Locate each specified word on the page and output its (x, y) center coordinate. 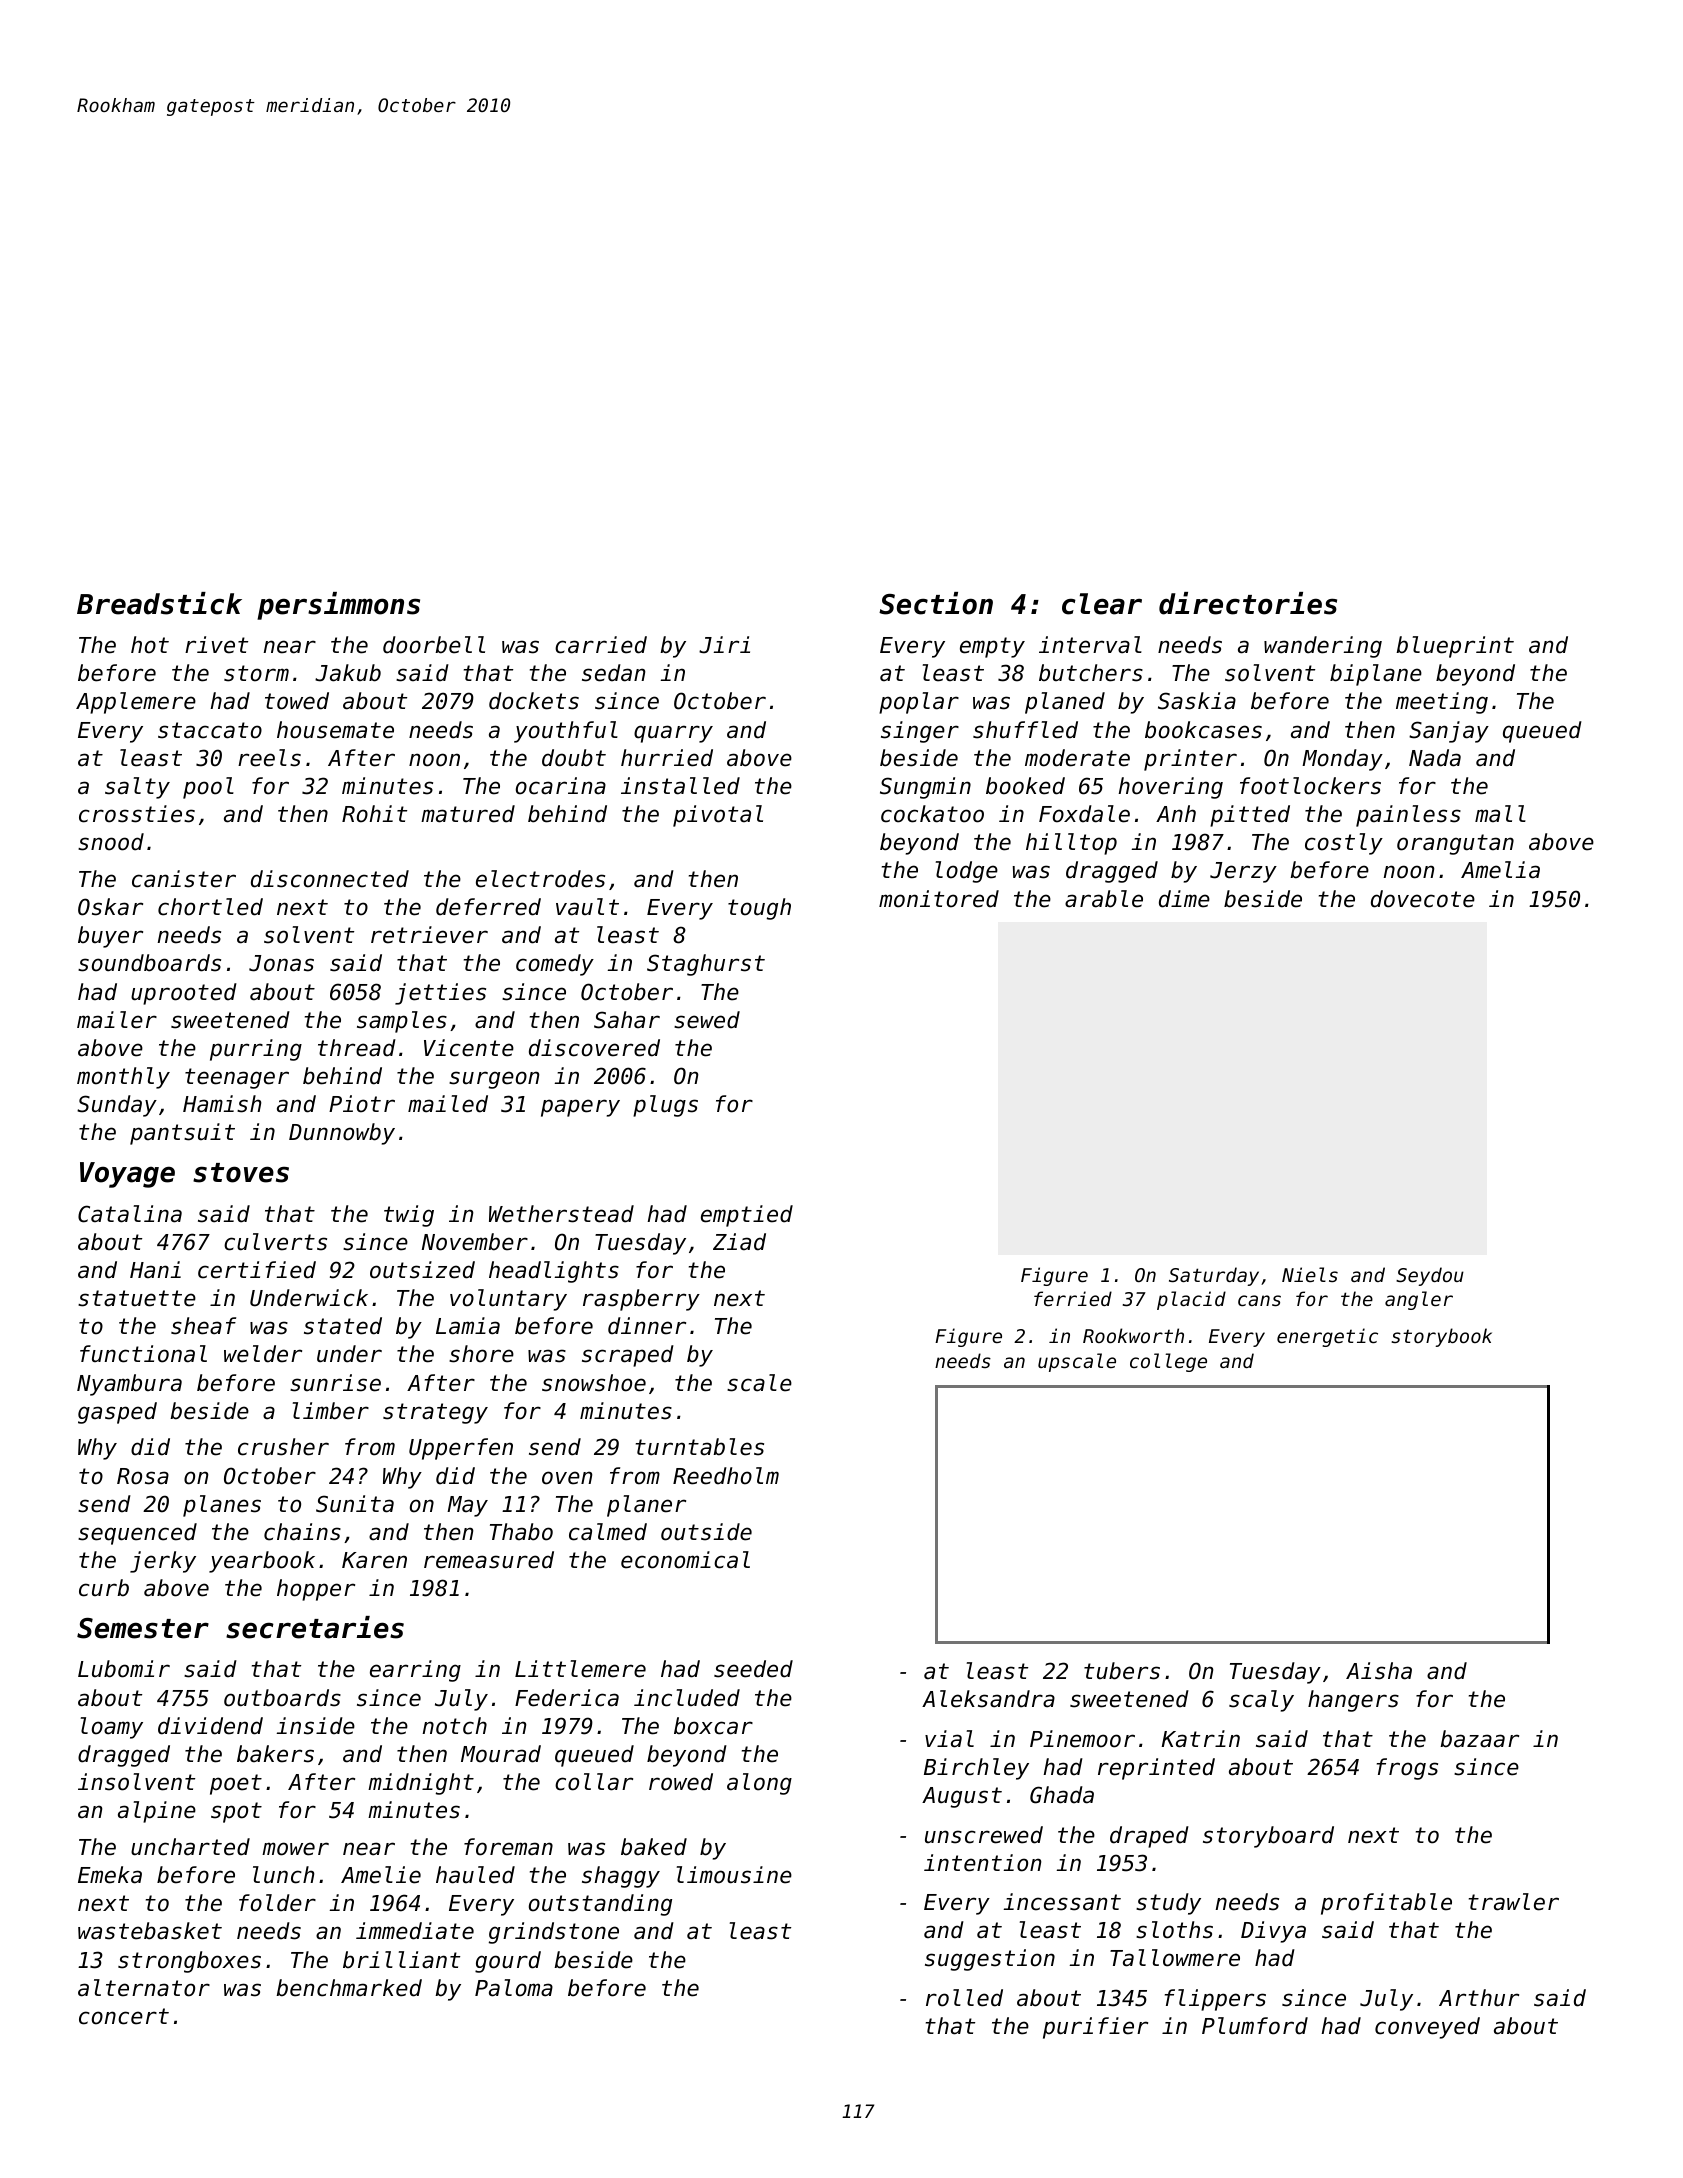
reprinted (1156, 1769)
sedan (613, 673)
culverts (275, 1242)
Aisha (1379, 1671)
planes (222, 1506)
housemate (335, 730)
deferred (488, 907)
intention (982, 1863)
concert (124, 2016)
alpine (157, 1812)
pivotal (718, 816)
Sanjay (1449, 732)
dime (1184, 899)
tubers (1122, 1671)
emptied (747, 1216)
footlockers (1310, 786)
